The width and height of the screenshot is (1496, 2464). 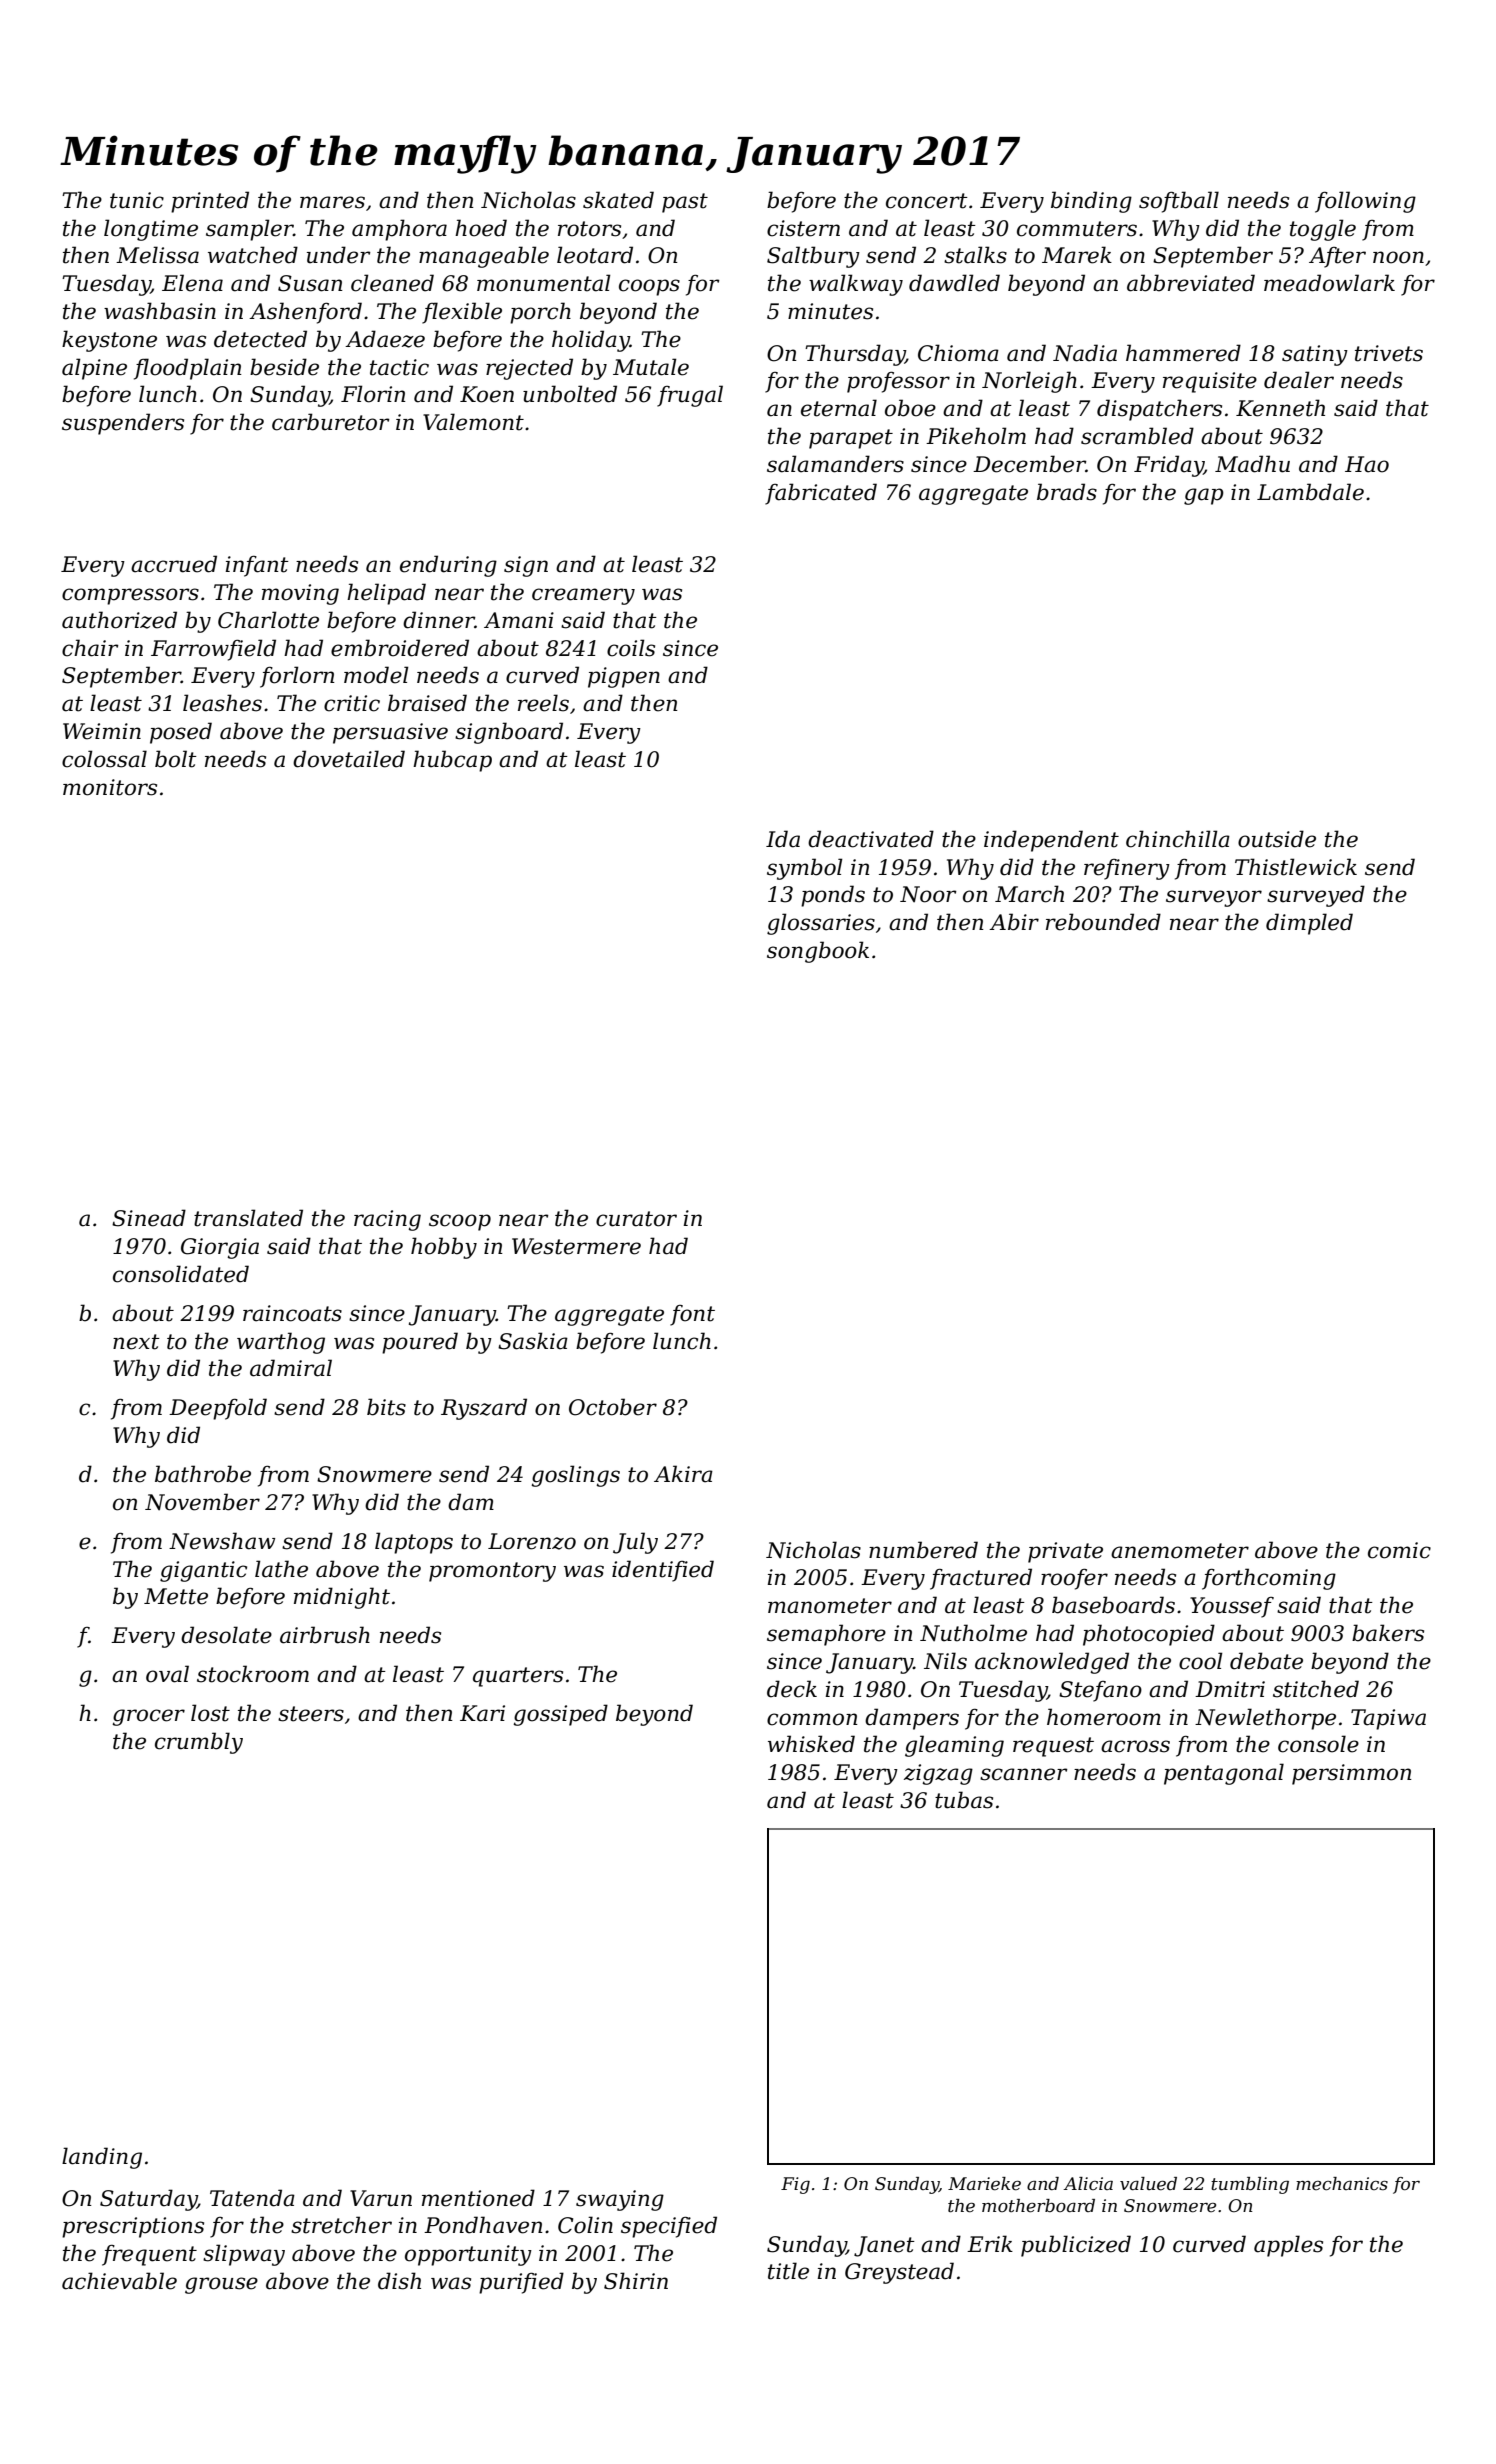 I want to click on debate, so click(x=1266, y=1661).
